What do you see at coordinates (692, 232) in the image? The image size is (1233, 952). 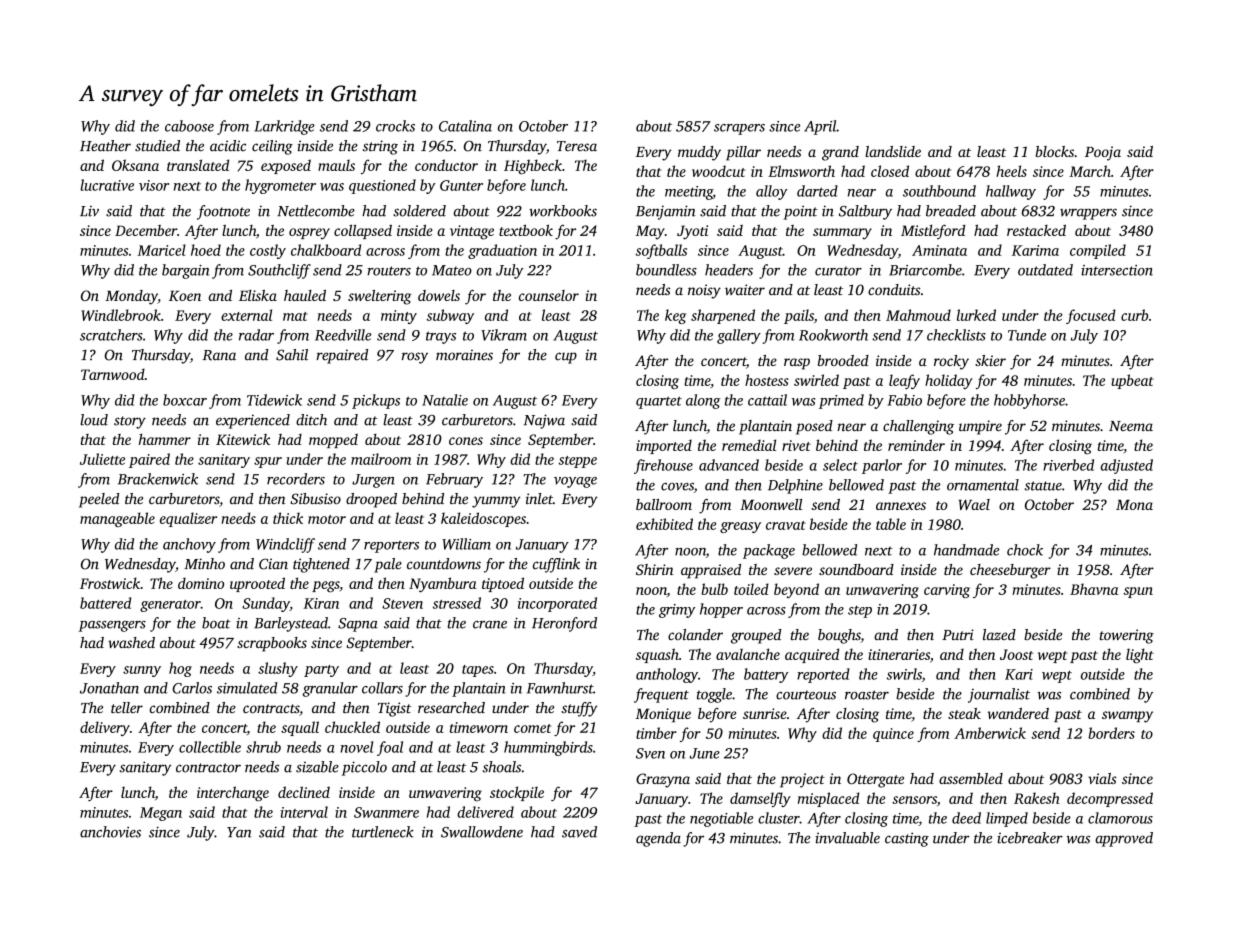 I see `Jyoti` at bounding box center [692, 232].
